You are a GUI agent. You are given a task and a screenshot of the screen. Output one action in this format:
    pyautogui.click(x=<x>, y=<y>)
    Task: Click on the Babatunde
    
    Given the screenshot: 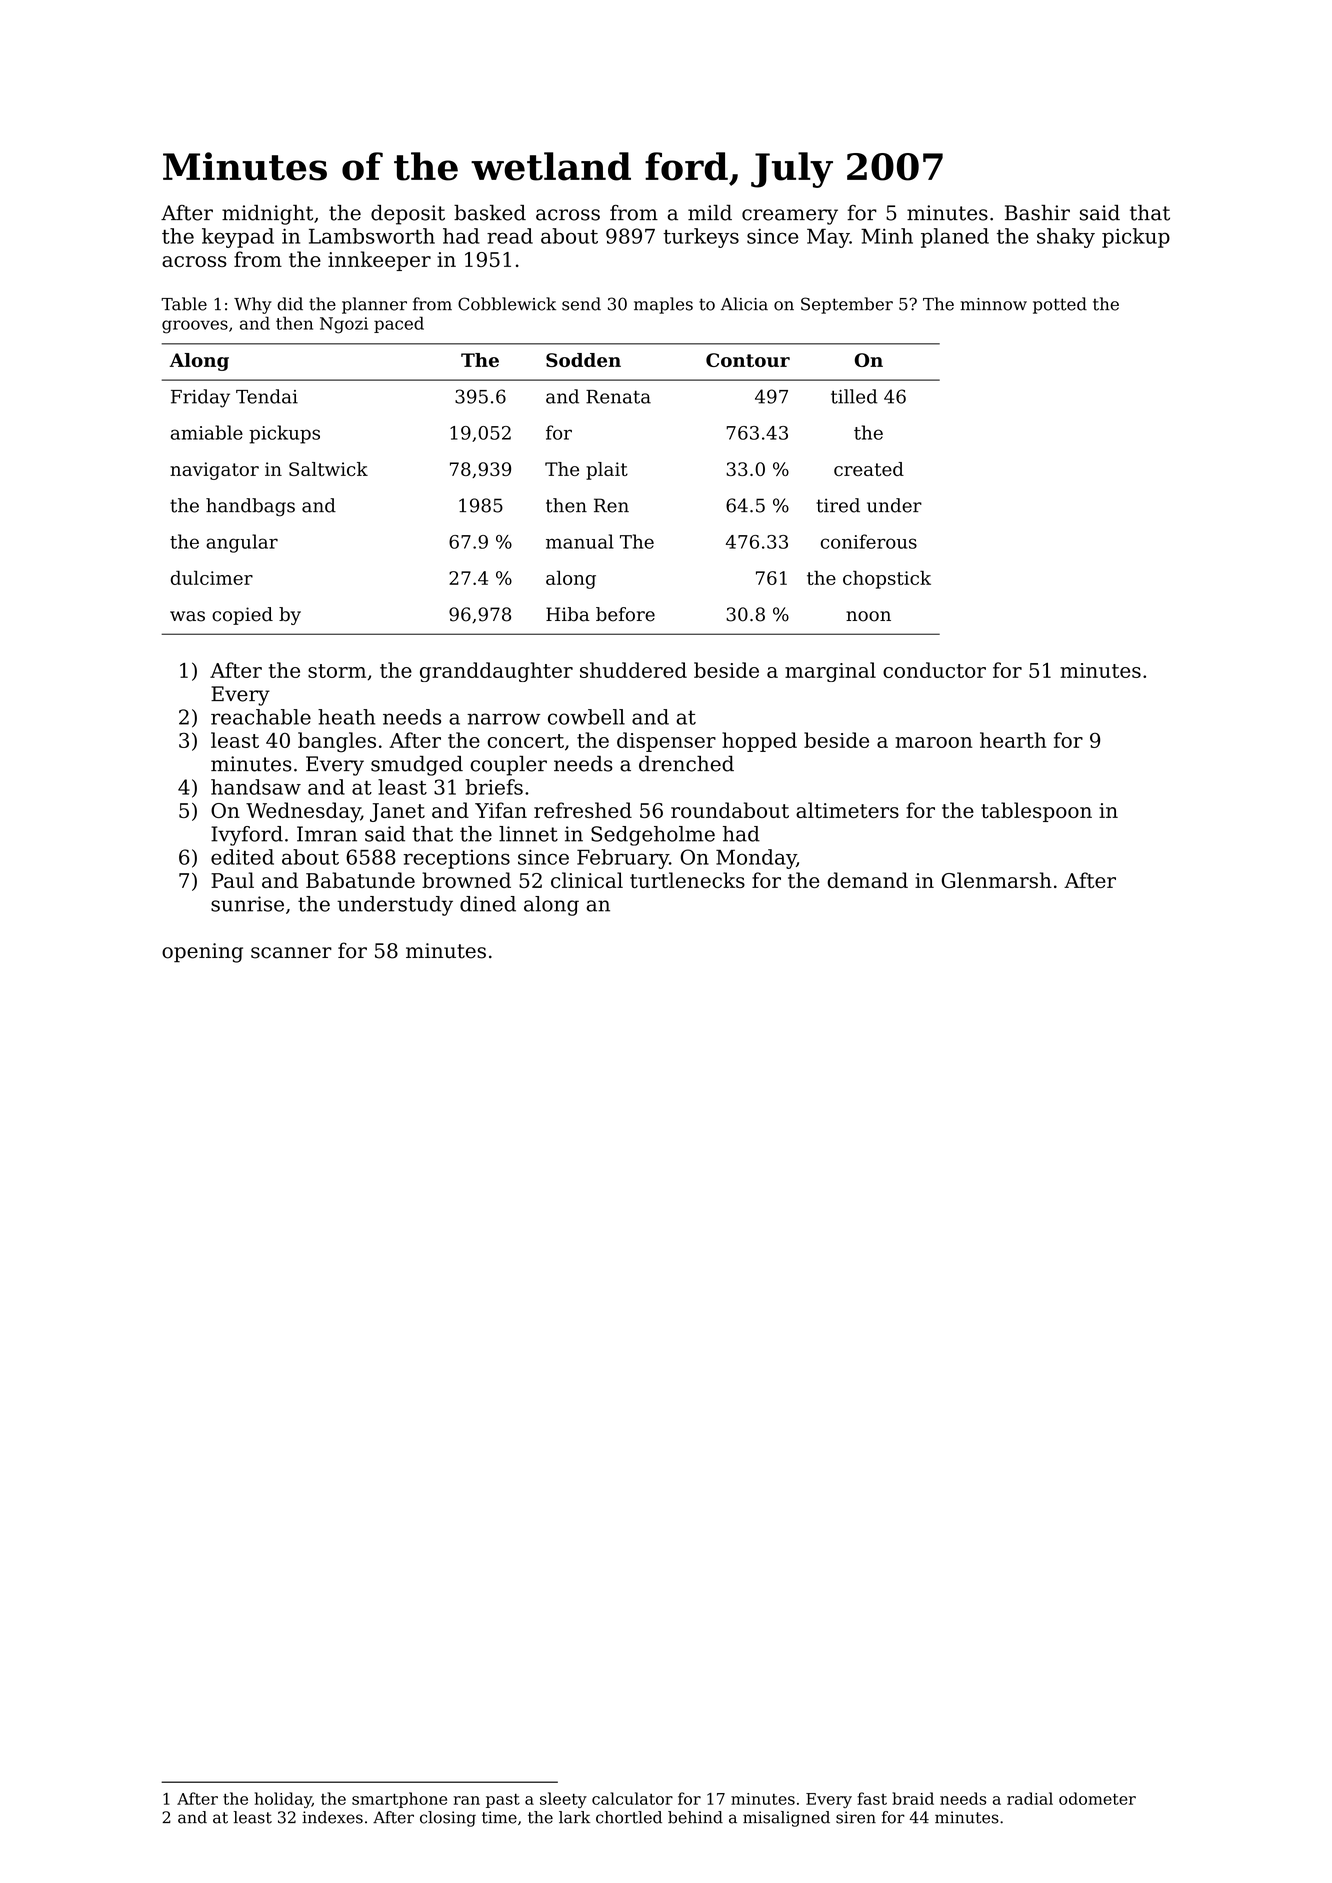 What is the action you would take?
    pyautogui.click(x=360, y=880)
